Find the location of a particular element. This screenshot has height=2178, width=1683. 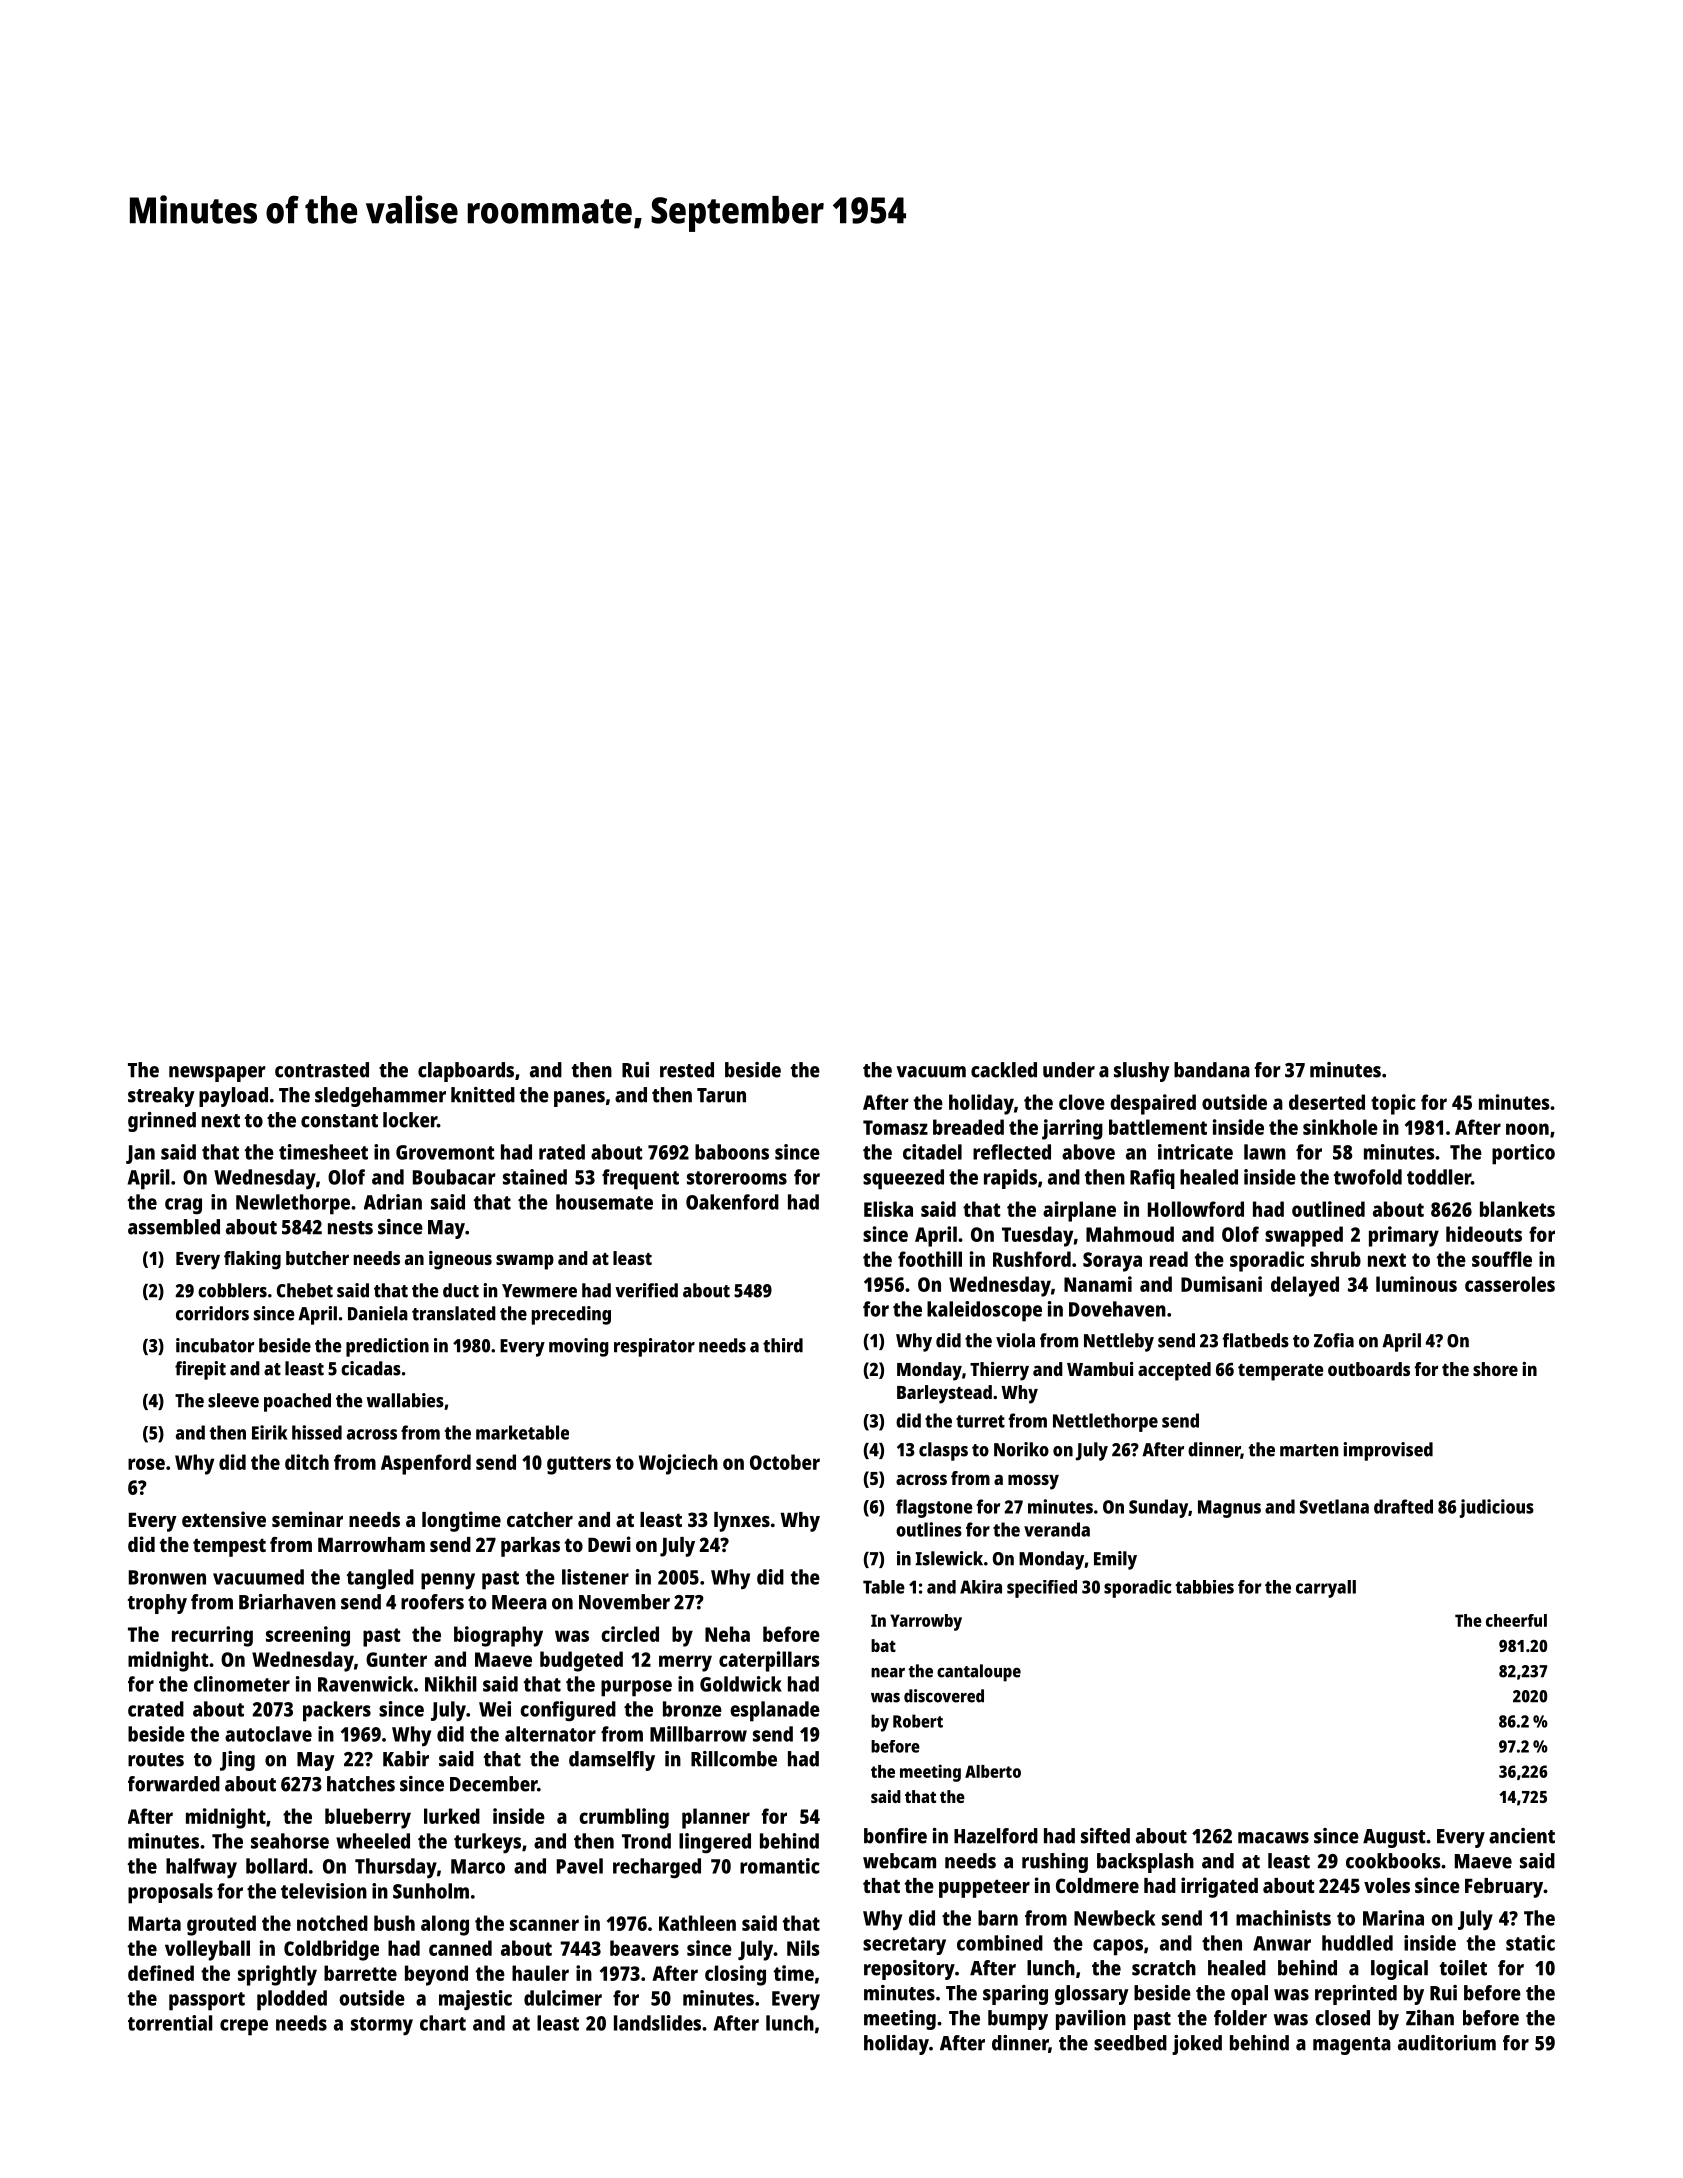

grinned is located at coordinates (162, 1122).
